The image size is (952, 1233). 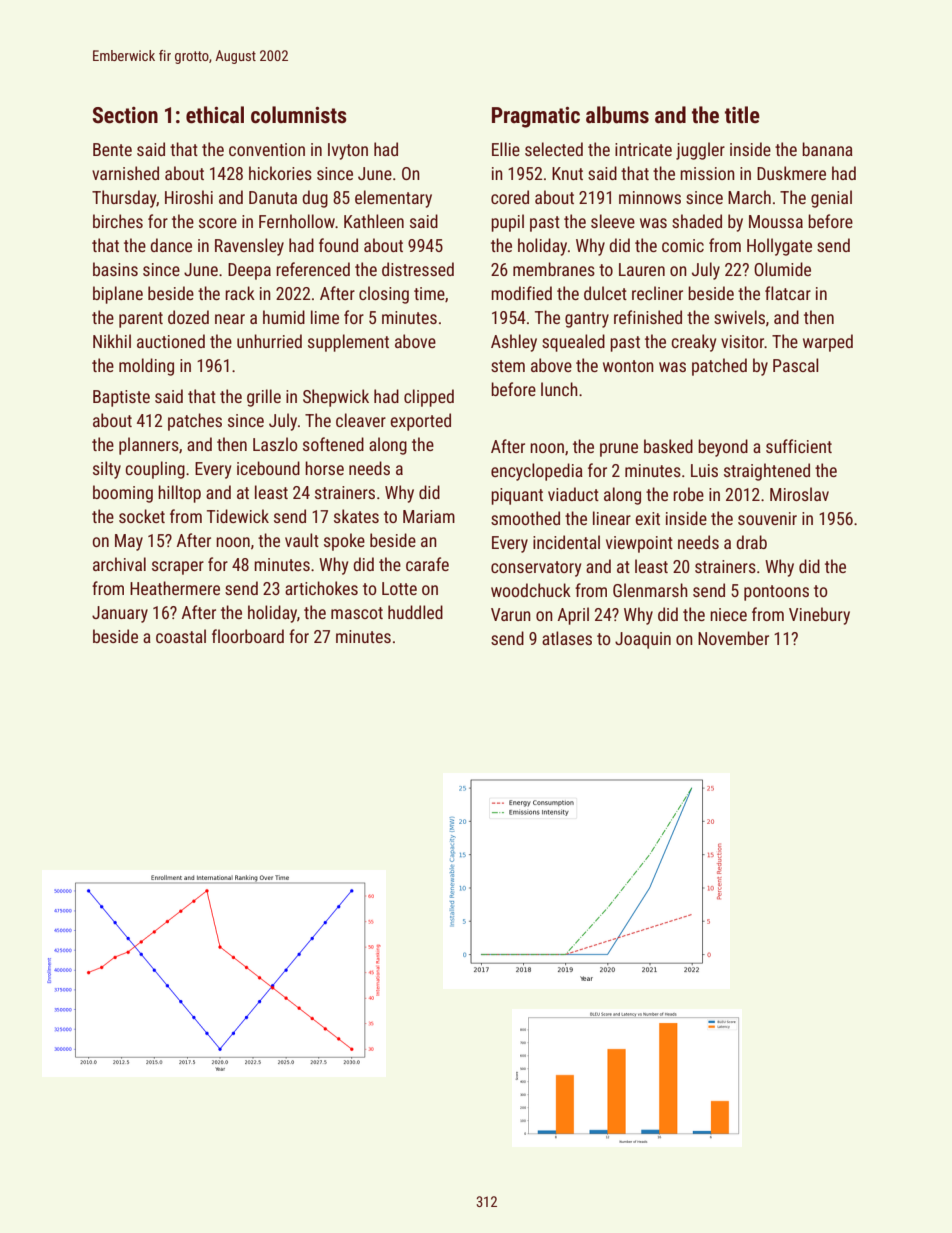 What do you see at coordinates (118, 221) in the screenshot?
I see `birches` at bounding box center [118, 221].
